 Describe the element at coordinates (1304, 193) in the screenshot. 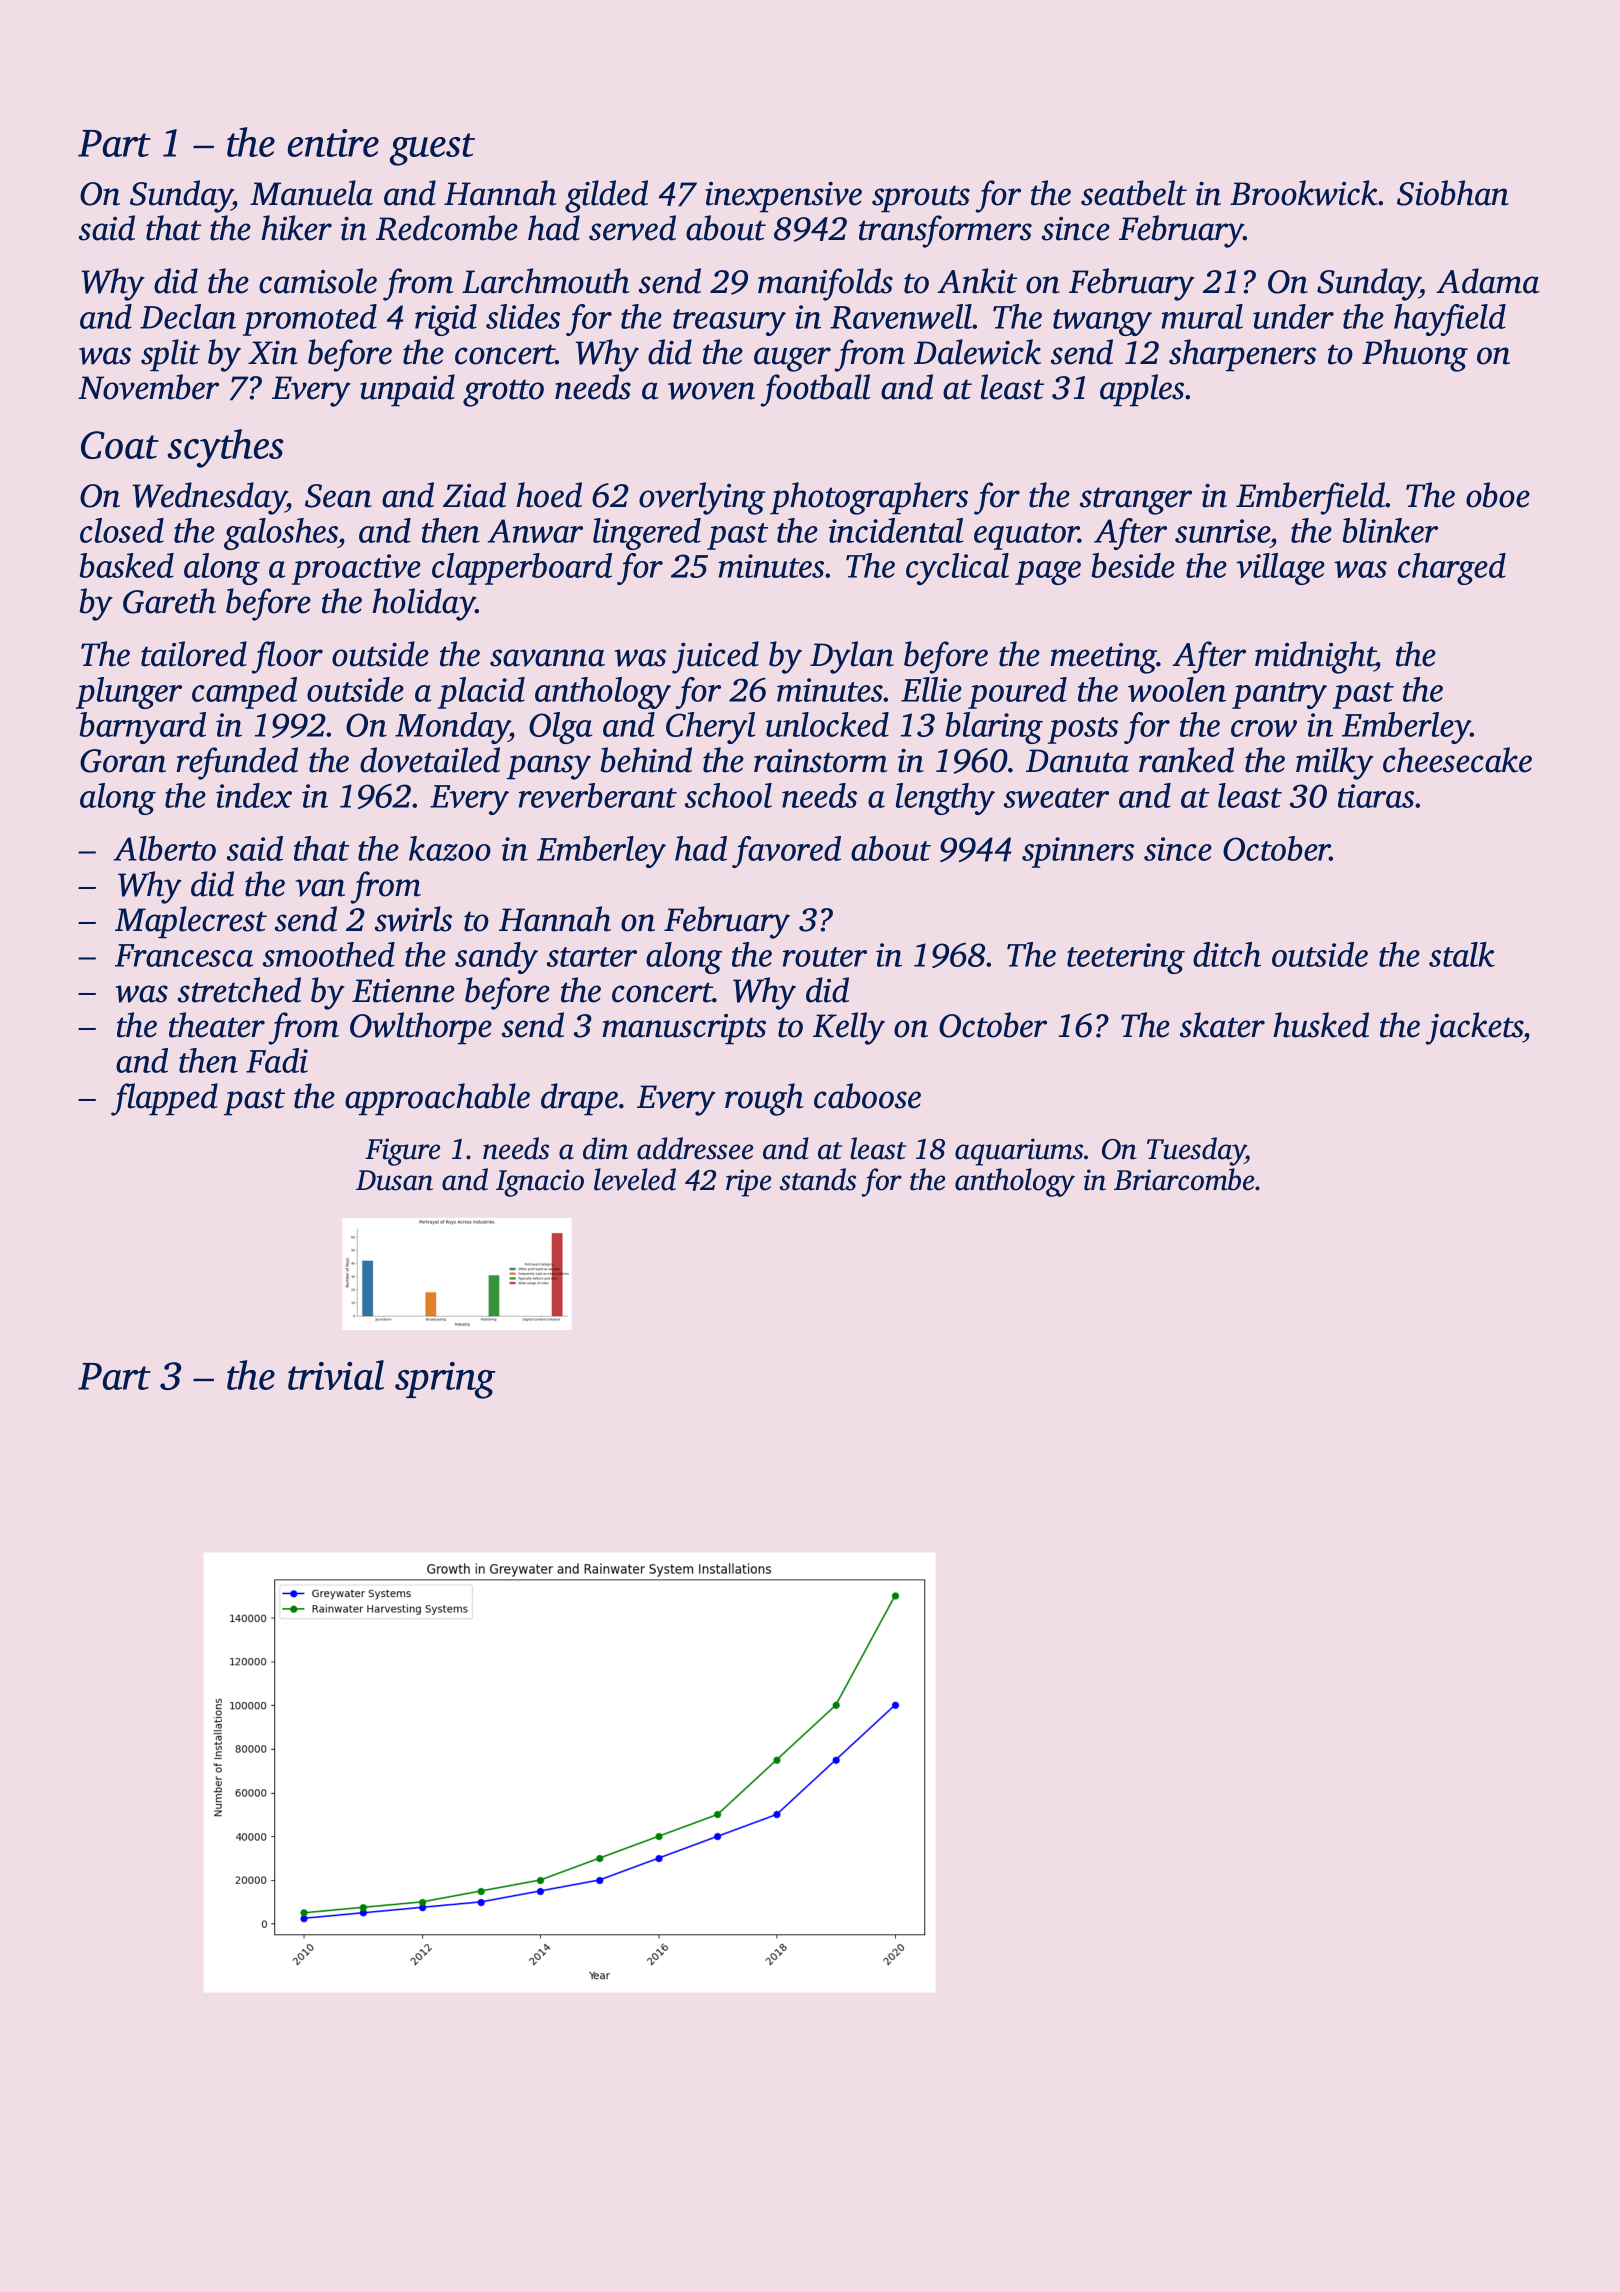

I see `Brookwick` at that location.
